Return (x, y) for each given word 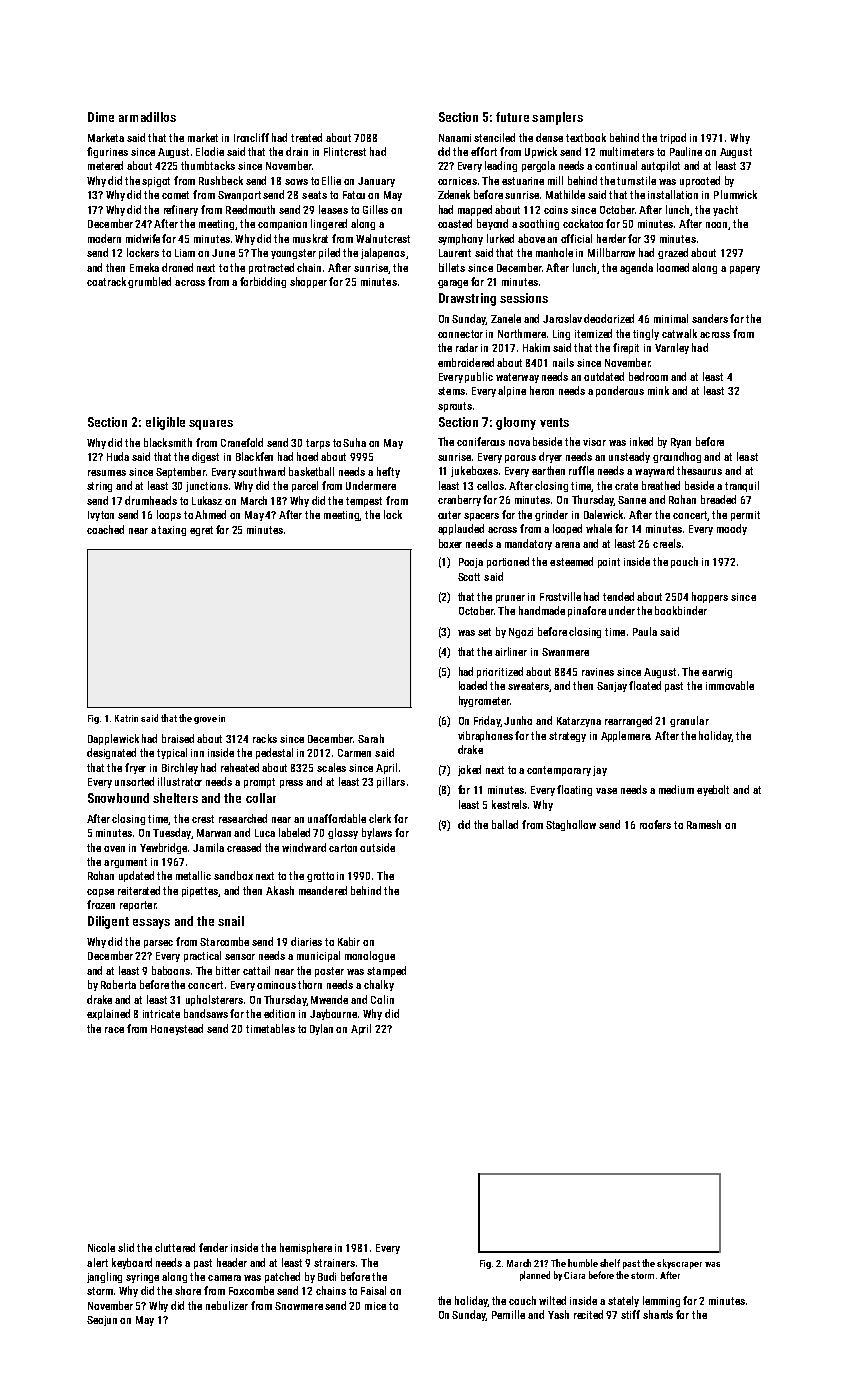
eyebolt (713, 790)
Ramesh (704, 824)
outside (377, 847)
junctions (207, 487)
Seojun (102, 1321)
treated (306, 137)
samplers (557, 118)
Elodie (210, 151)
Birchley (180, 768)
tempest (364, 502)
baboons (171, 970)
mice (375, 1306)
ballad (505, 824)
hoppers (710, 597)
